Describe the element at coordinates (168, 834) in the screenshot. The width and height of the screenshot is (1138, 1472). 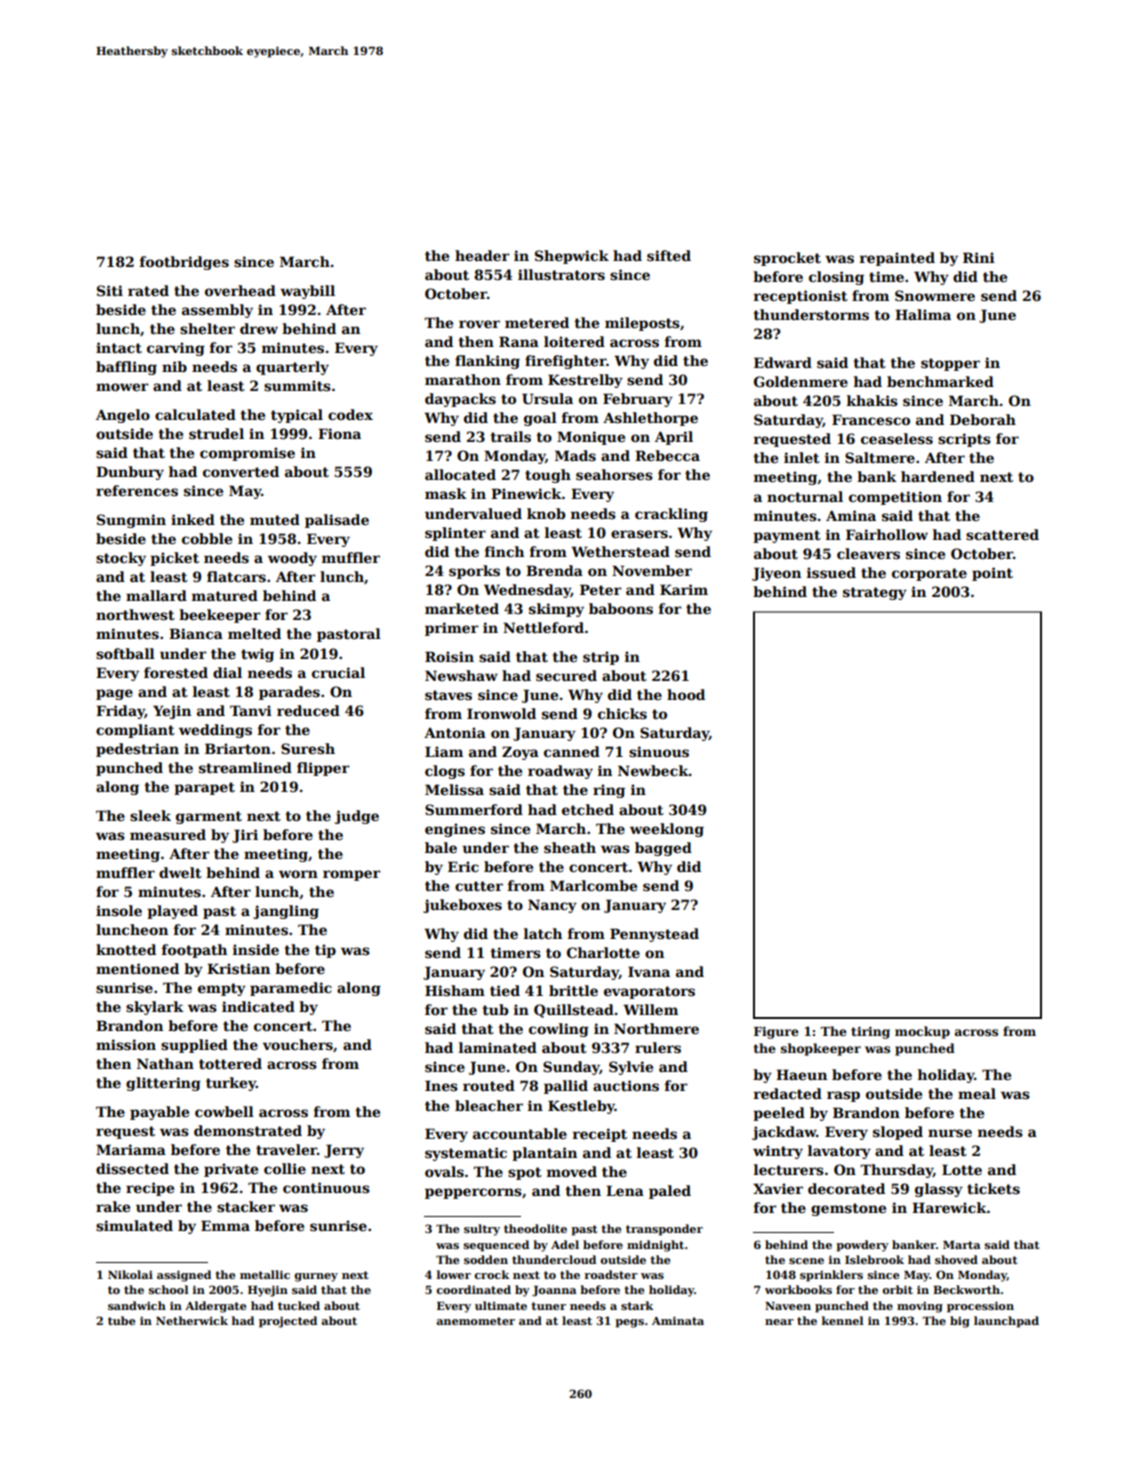
I see `measured` at that location.
